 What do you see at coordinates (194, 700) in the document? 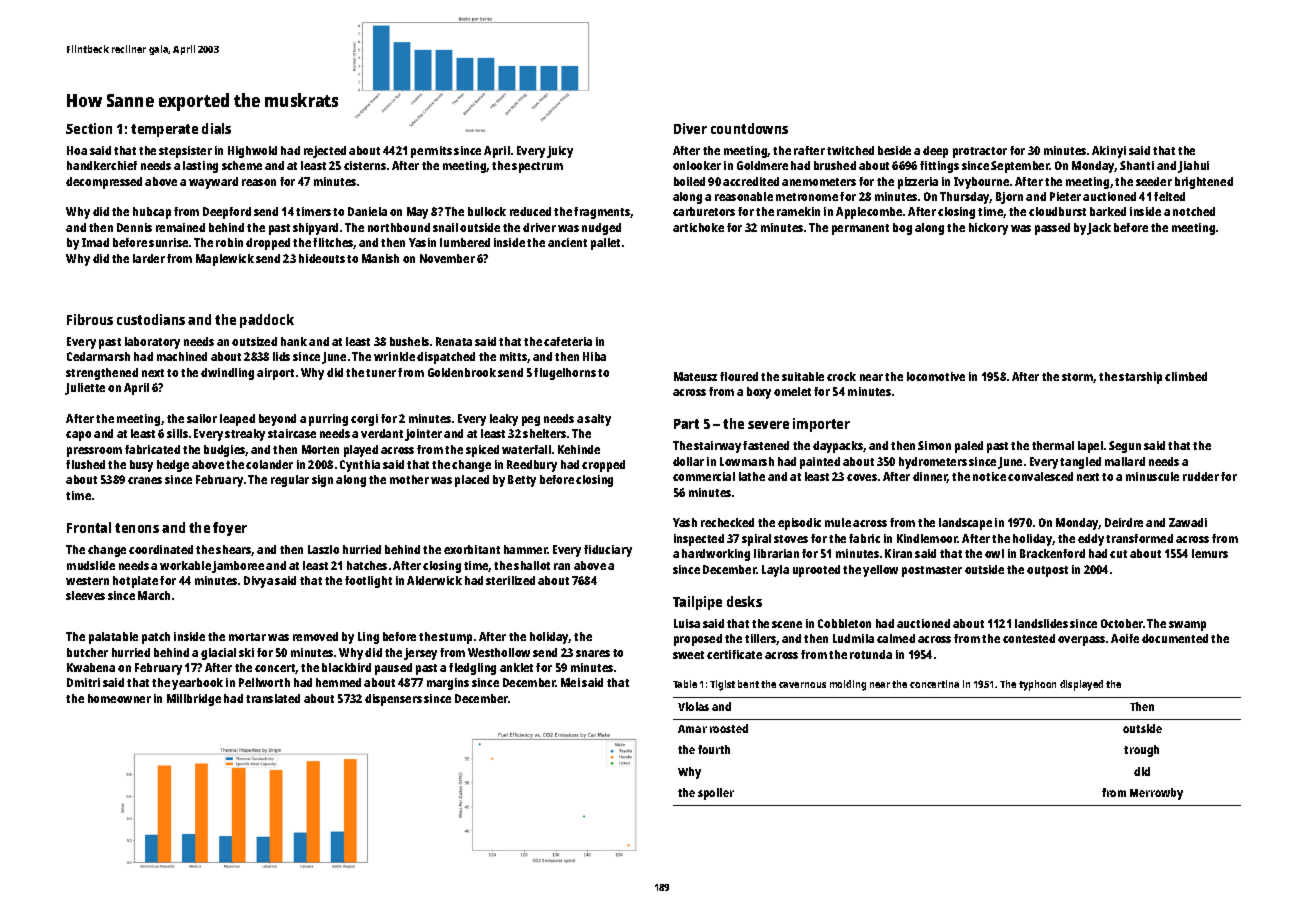
I see `Millbridge` at bounding box center [194, 700].
